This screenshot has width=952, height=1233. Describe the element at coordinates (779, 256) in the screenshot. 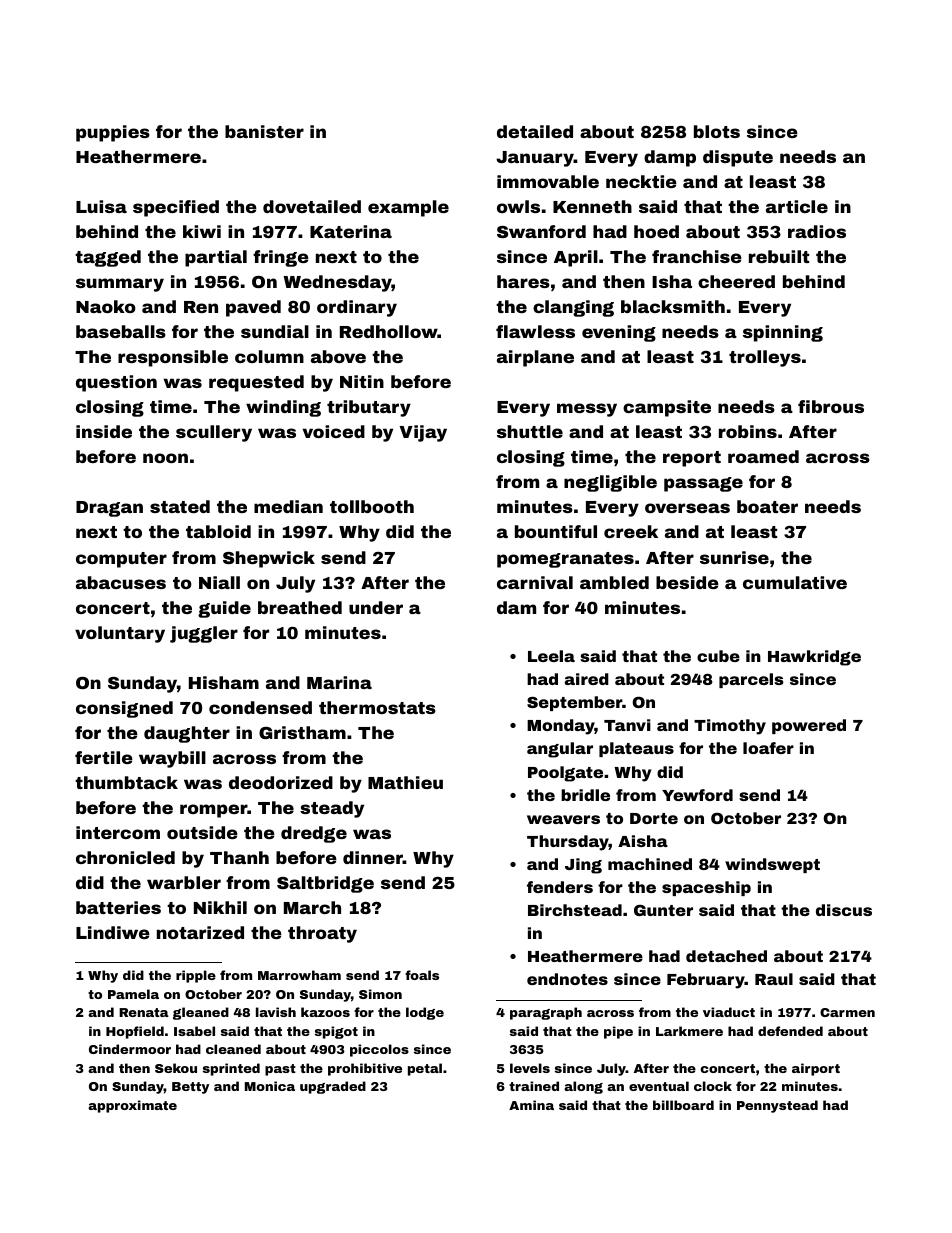

I see `rebuilt` at that location.
